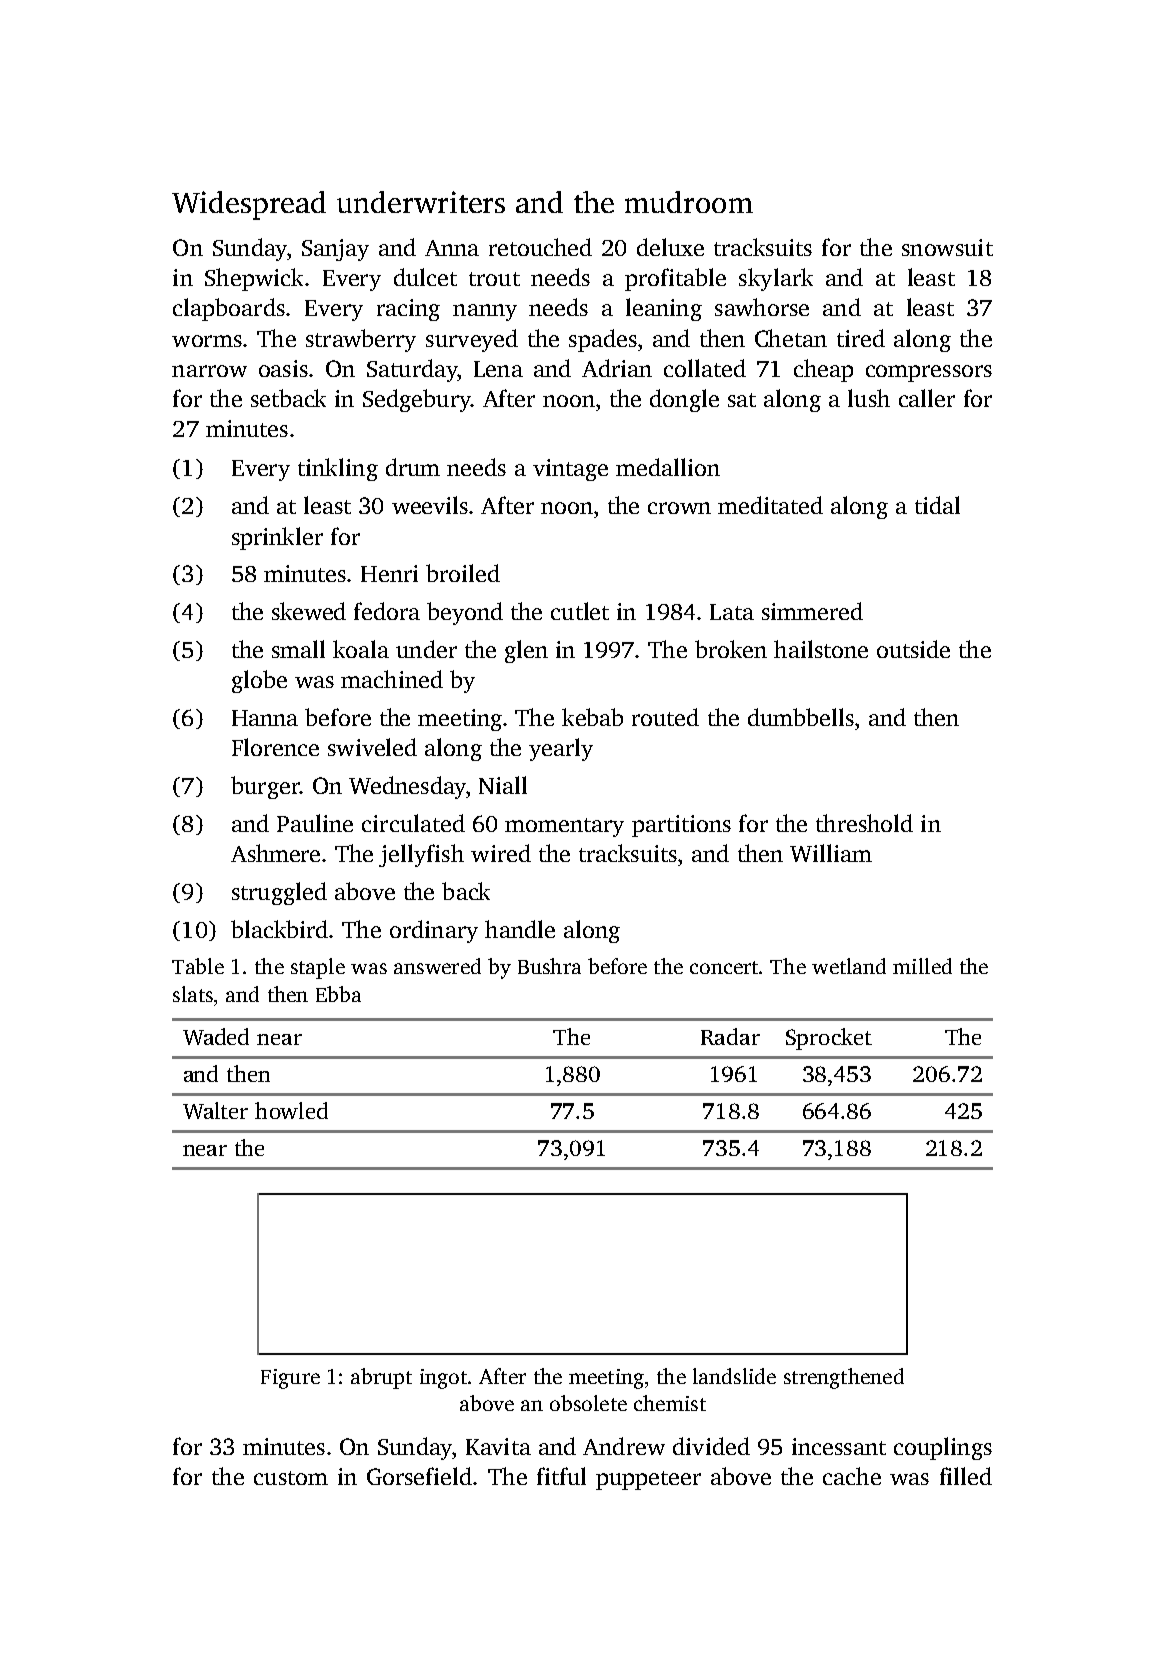  Describe the element at coordinates (443, 1379) in the screenshot. I see `ingot` at that location.
